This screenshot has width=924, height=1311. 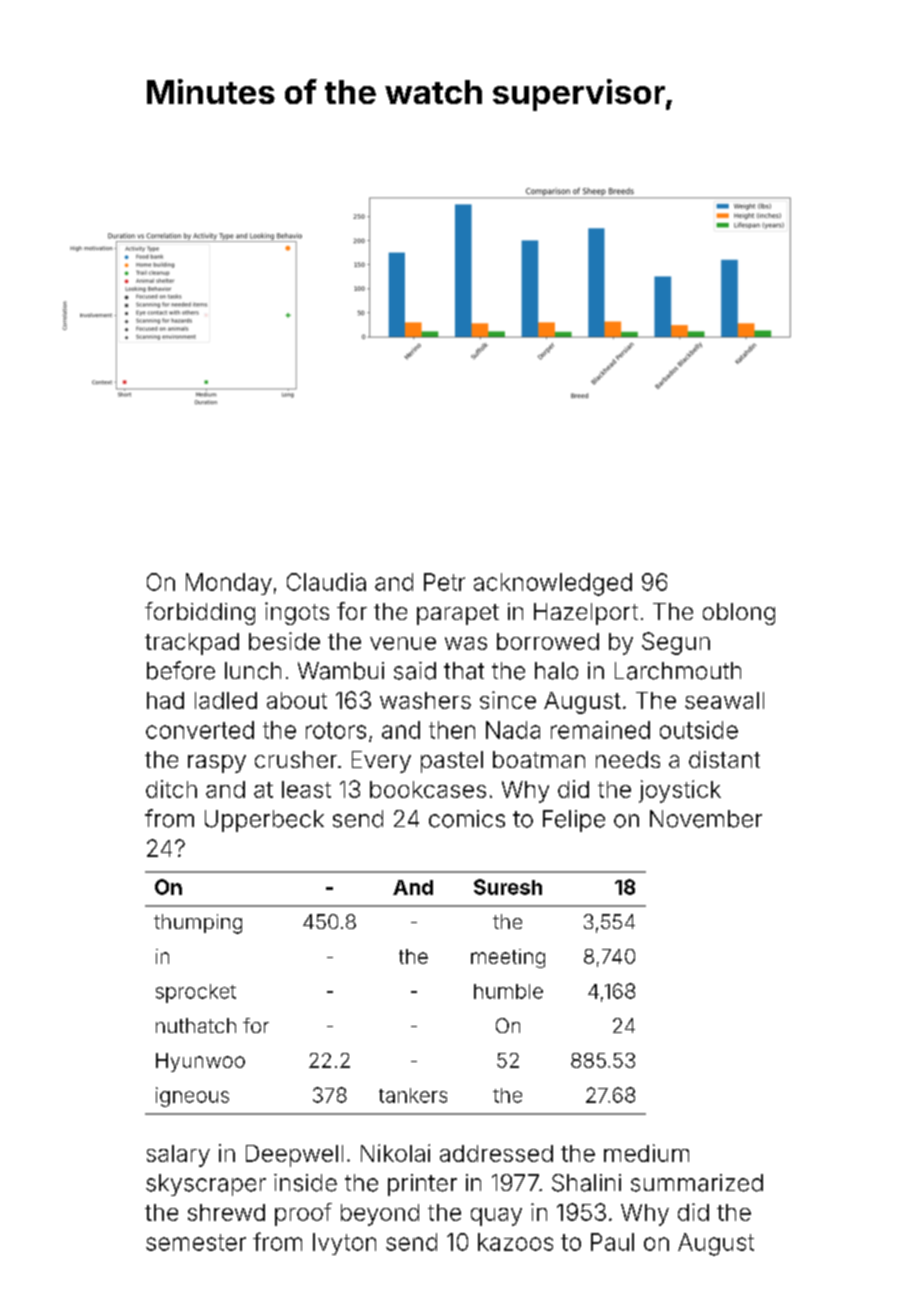 I want to click on semester, so click(x=196, y=1242).
